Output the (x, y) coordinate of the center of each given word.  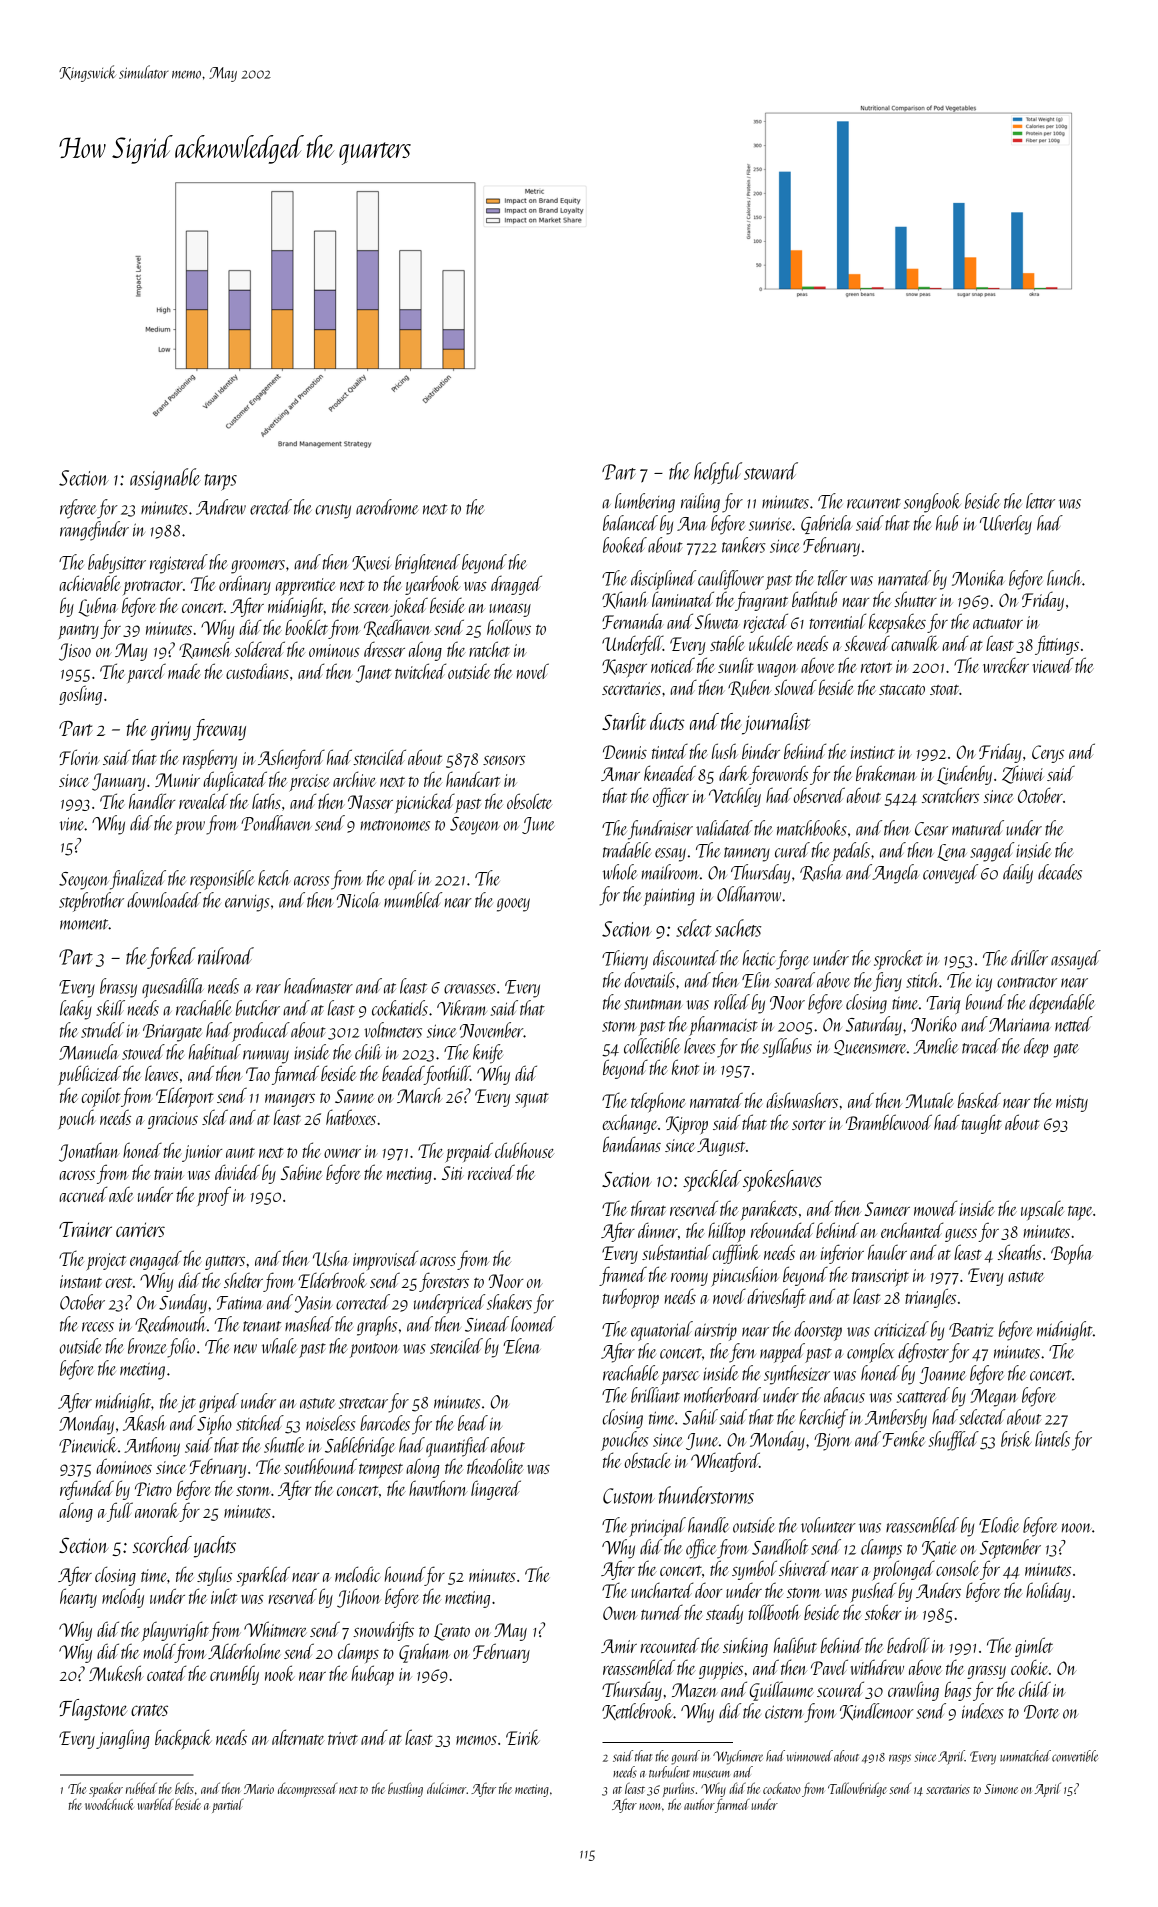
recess (98, 1327)
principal (657, 1527)
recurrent (874, 503)
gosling (80, 695)
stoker (883, 1612)
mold (159, 1651)
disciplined (663, 580)
